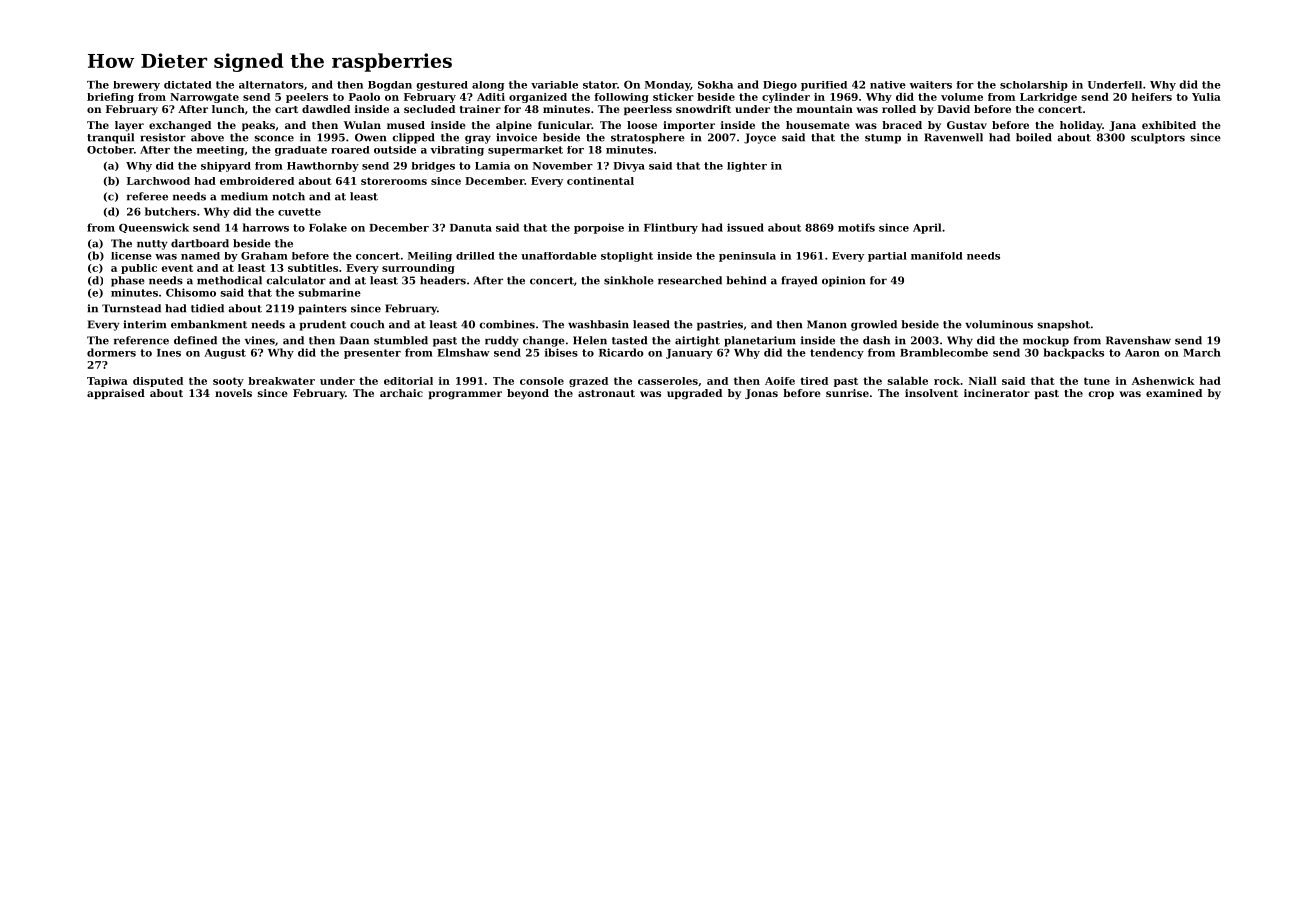 The width and height of the document is (1308, 924). I want to click on archaic, so click(401, 393).
